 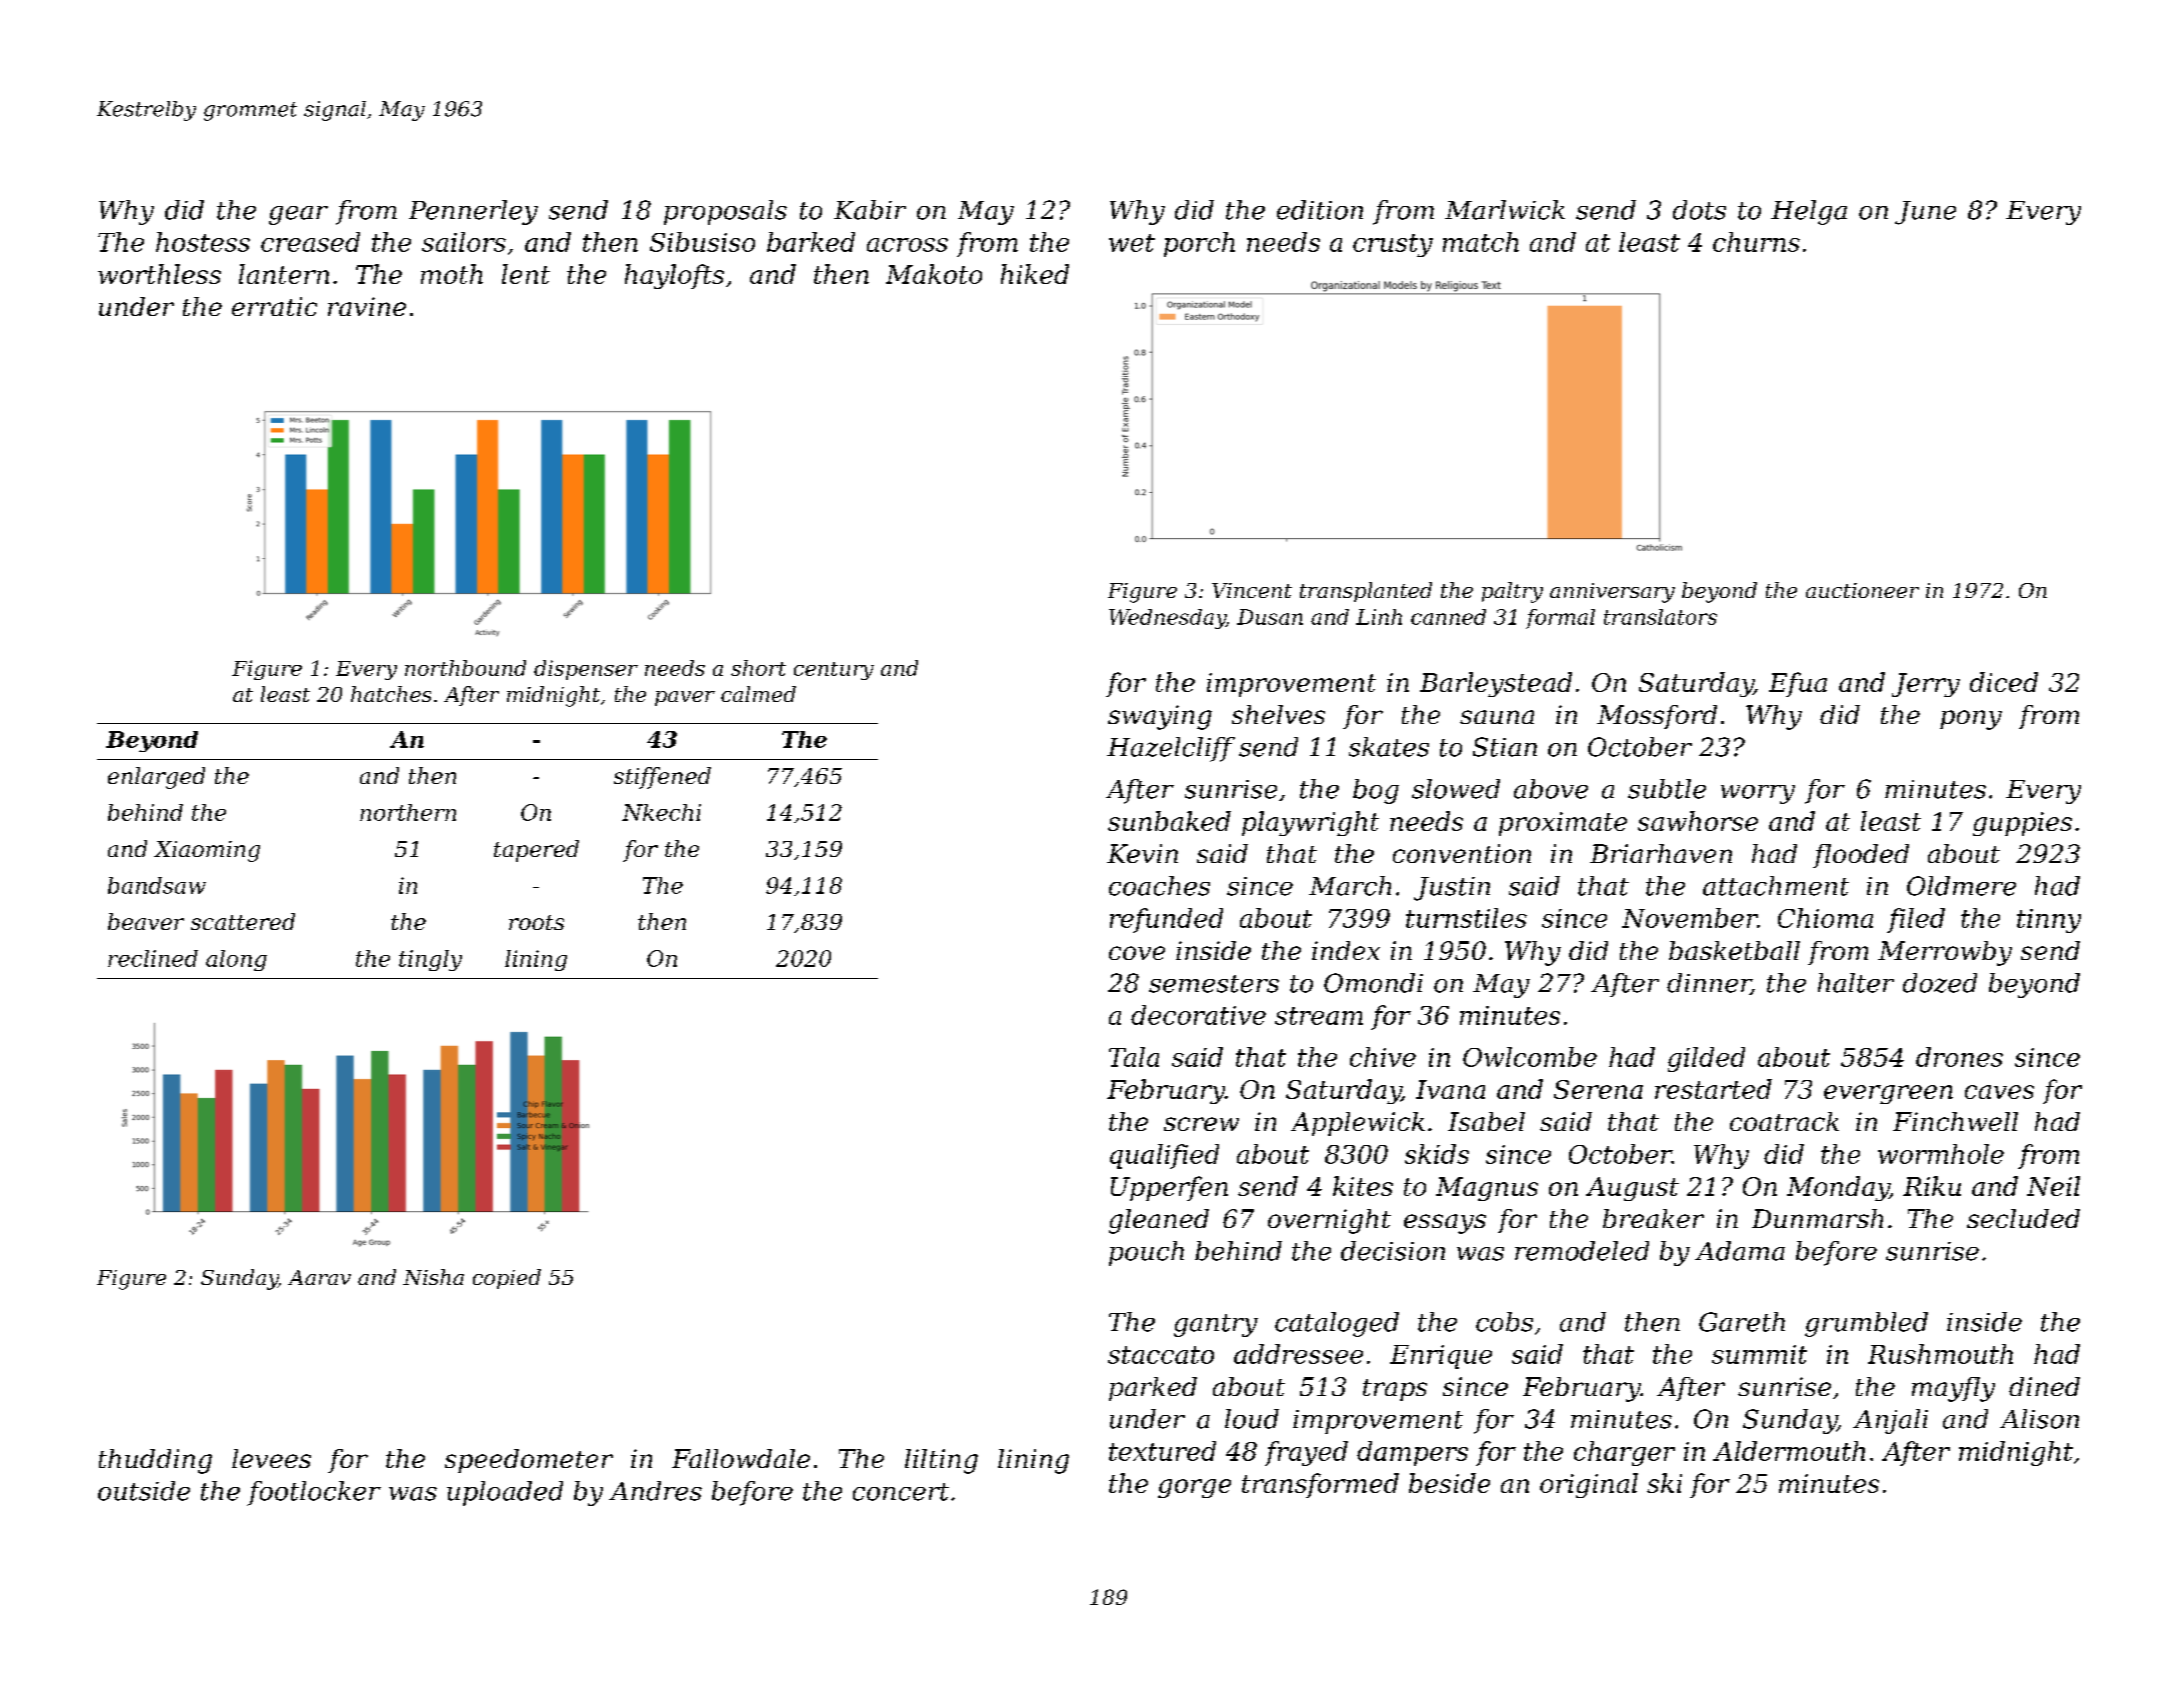 What do you see at coordinates (1926, 685) in the document?
I see `Jerry` at bounding box center [1926, 685].
